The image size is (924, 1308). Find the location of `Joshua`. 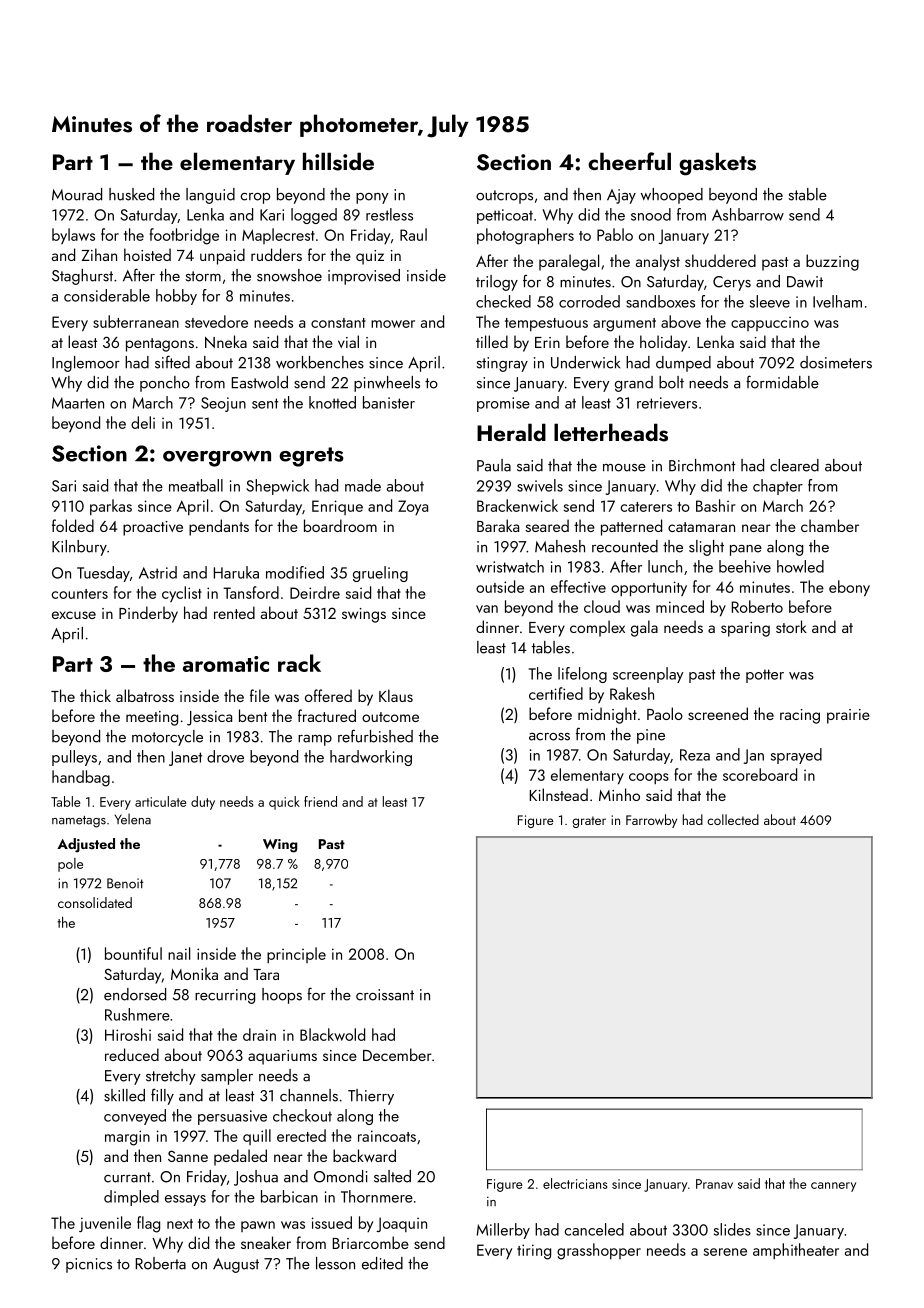

Joshua is located at coordinates (256, 1178).
